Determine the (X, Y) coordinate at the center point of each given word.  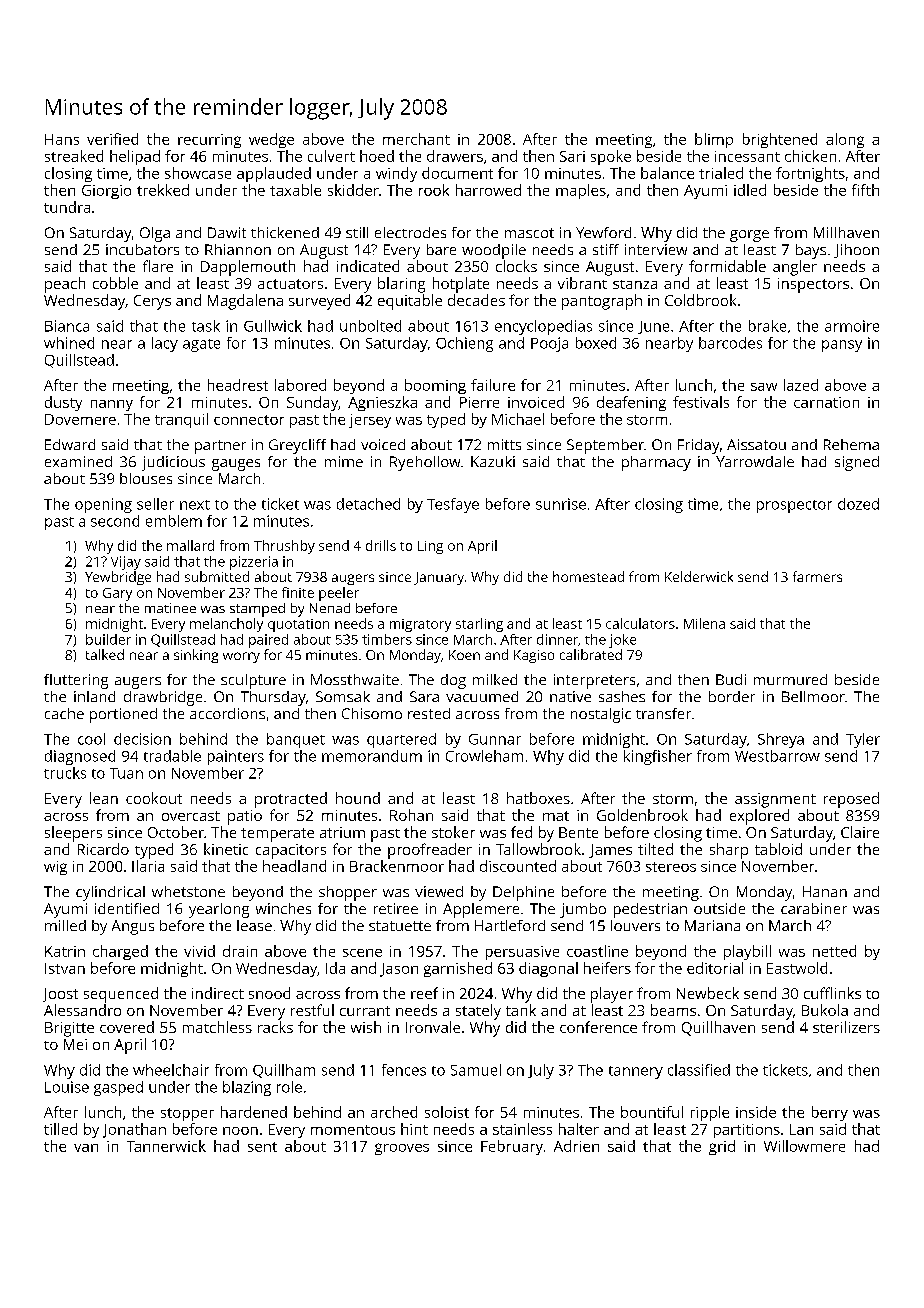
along (845, 140)
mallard (190, 545)
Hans (62, 139)
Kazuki (493, 461)
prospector (794, 506)
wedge (271, 140)
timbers (387, 639)
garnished (458, 969)
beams (673, 1010)
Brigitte (69, 1029)
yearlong (219, 910)
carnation (826, 402)
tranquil (181, 420)
